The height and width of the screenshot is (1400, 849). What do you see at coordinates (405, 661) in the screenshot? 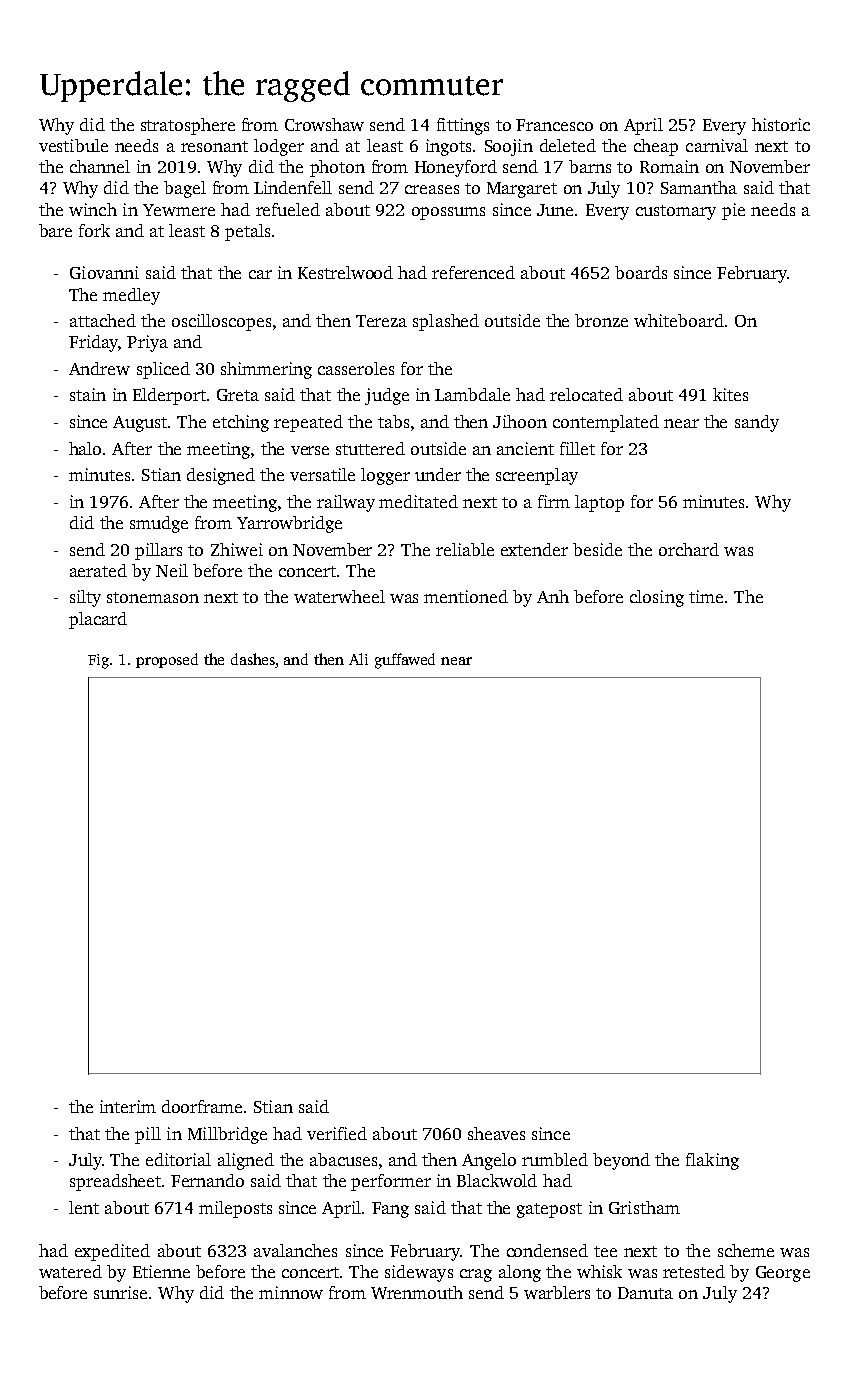
I see `guffawed` at bounding box center [405, 661].
